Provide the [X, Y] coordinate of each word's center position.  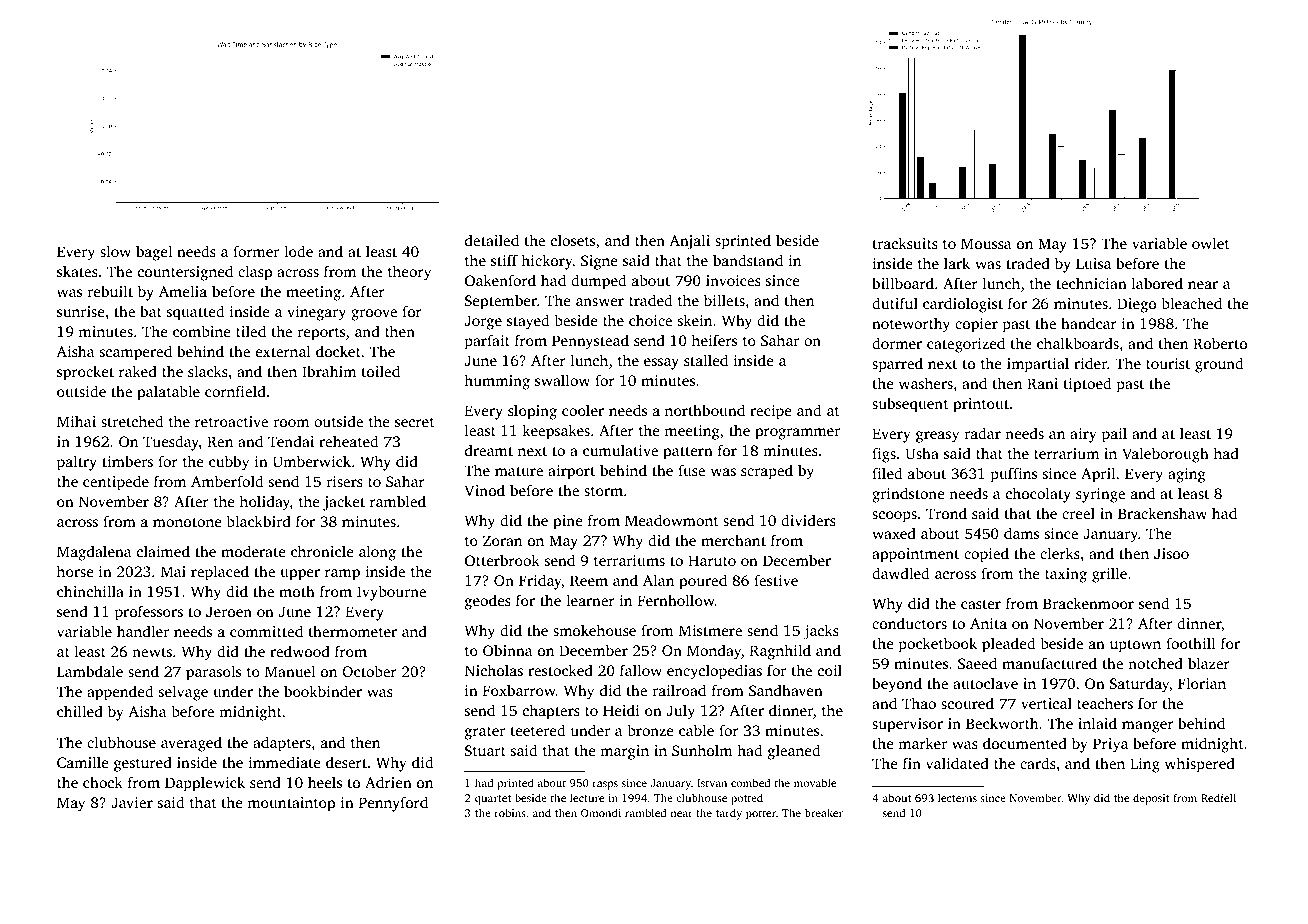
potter [761, 815]
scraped [767, 472]
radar [983, 433]
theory [410, 273]
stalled [706, 360]
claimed [163, 551]
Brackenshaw [1162, 513]
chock [103, 782]
